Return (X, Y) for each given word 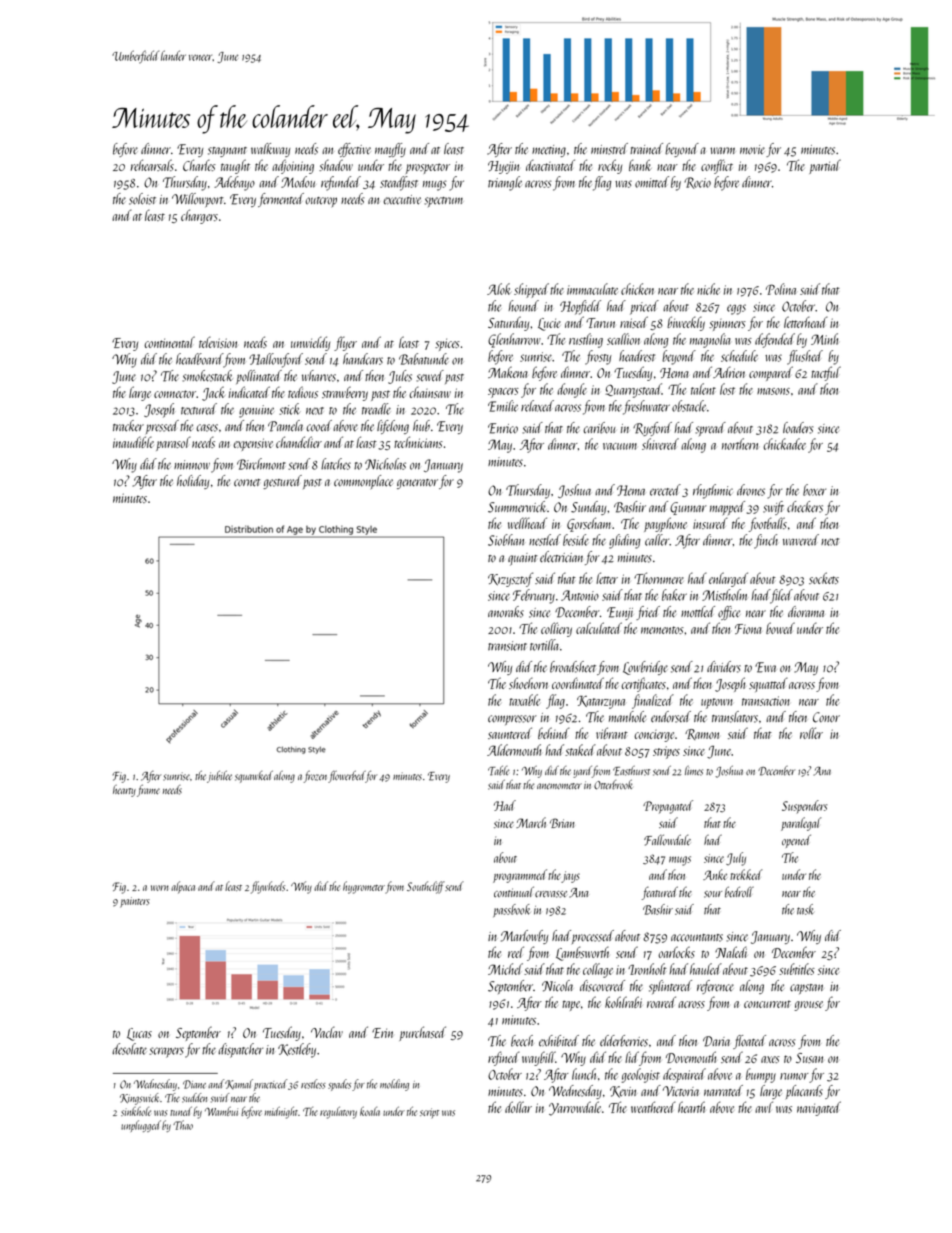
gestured (282, 482)
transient (507, 646)
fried (648, 613)
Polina (781, 289)
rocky (610, 166)
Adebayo (234, 183)
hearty (124, 791)
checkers (805, 507)
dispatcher (240, 1050)
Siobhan (506, 540)
